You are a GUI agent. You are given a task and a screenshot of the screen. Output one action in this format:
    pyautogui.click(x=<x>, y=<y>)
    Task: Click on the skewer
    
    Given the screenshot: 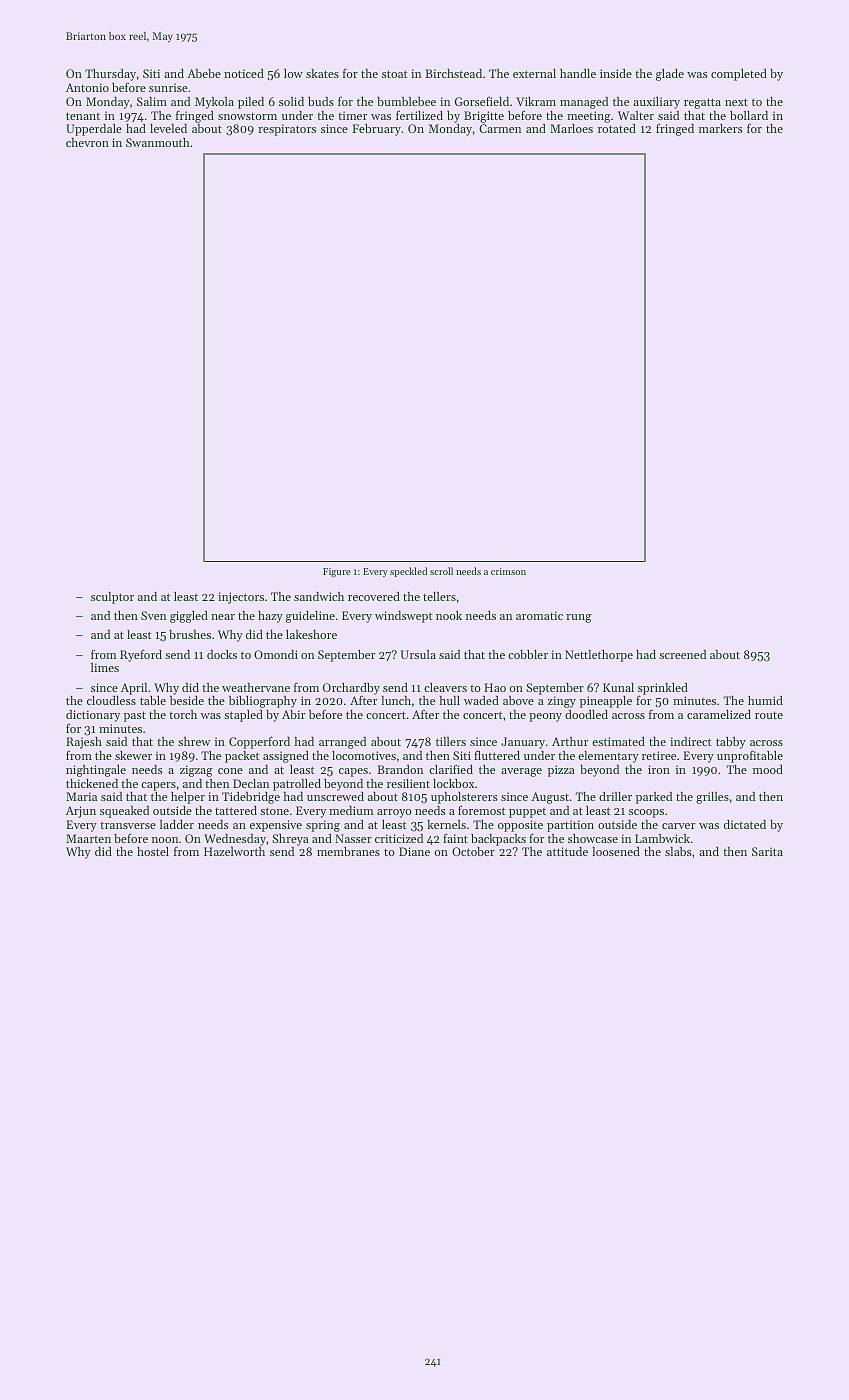 What is the action you would take?
    pyautogui.click(x=133, y=755)
